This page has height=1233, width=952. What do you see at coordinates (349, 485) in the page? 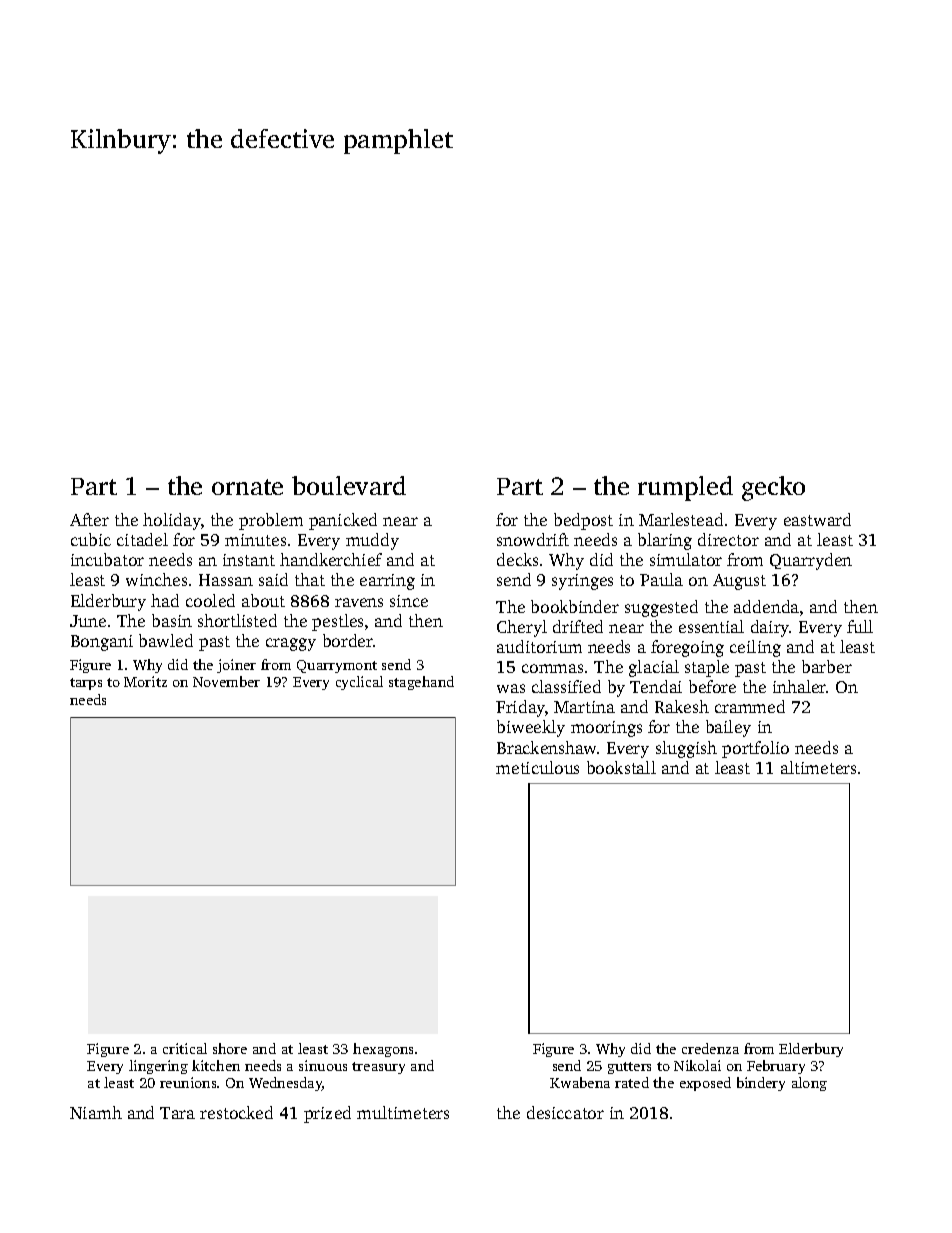
I see `boulevard` at bounding box center [349, 485].
